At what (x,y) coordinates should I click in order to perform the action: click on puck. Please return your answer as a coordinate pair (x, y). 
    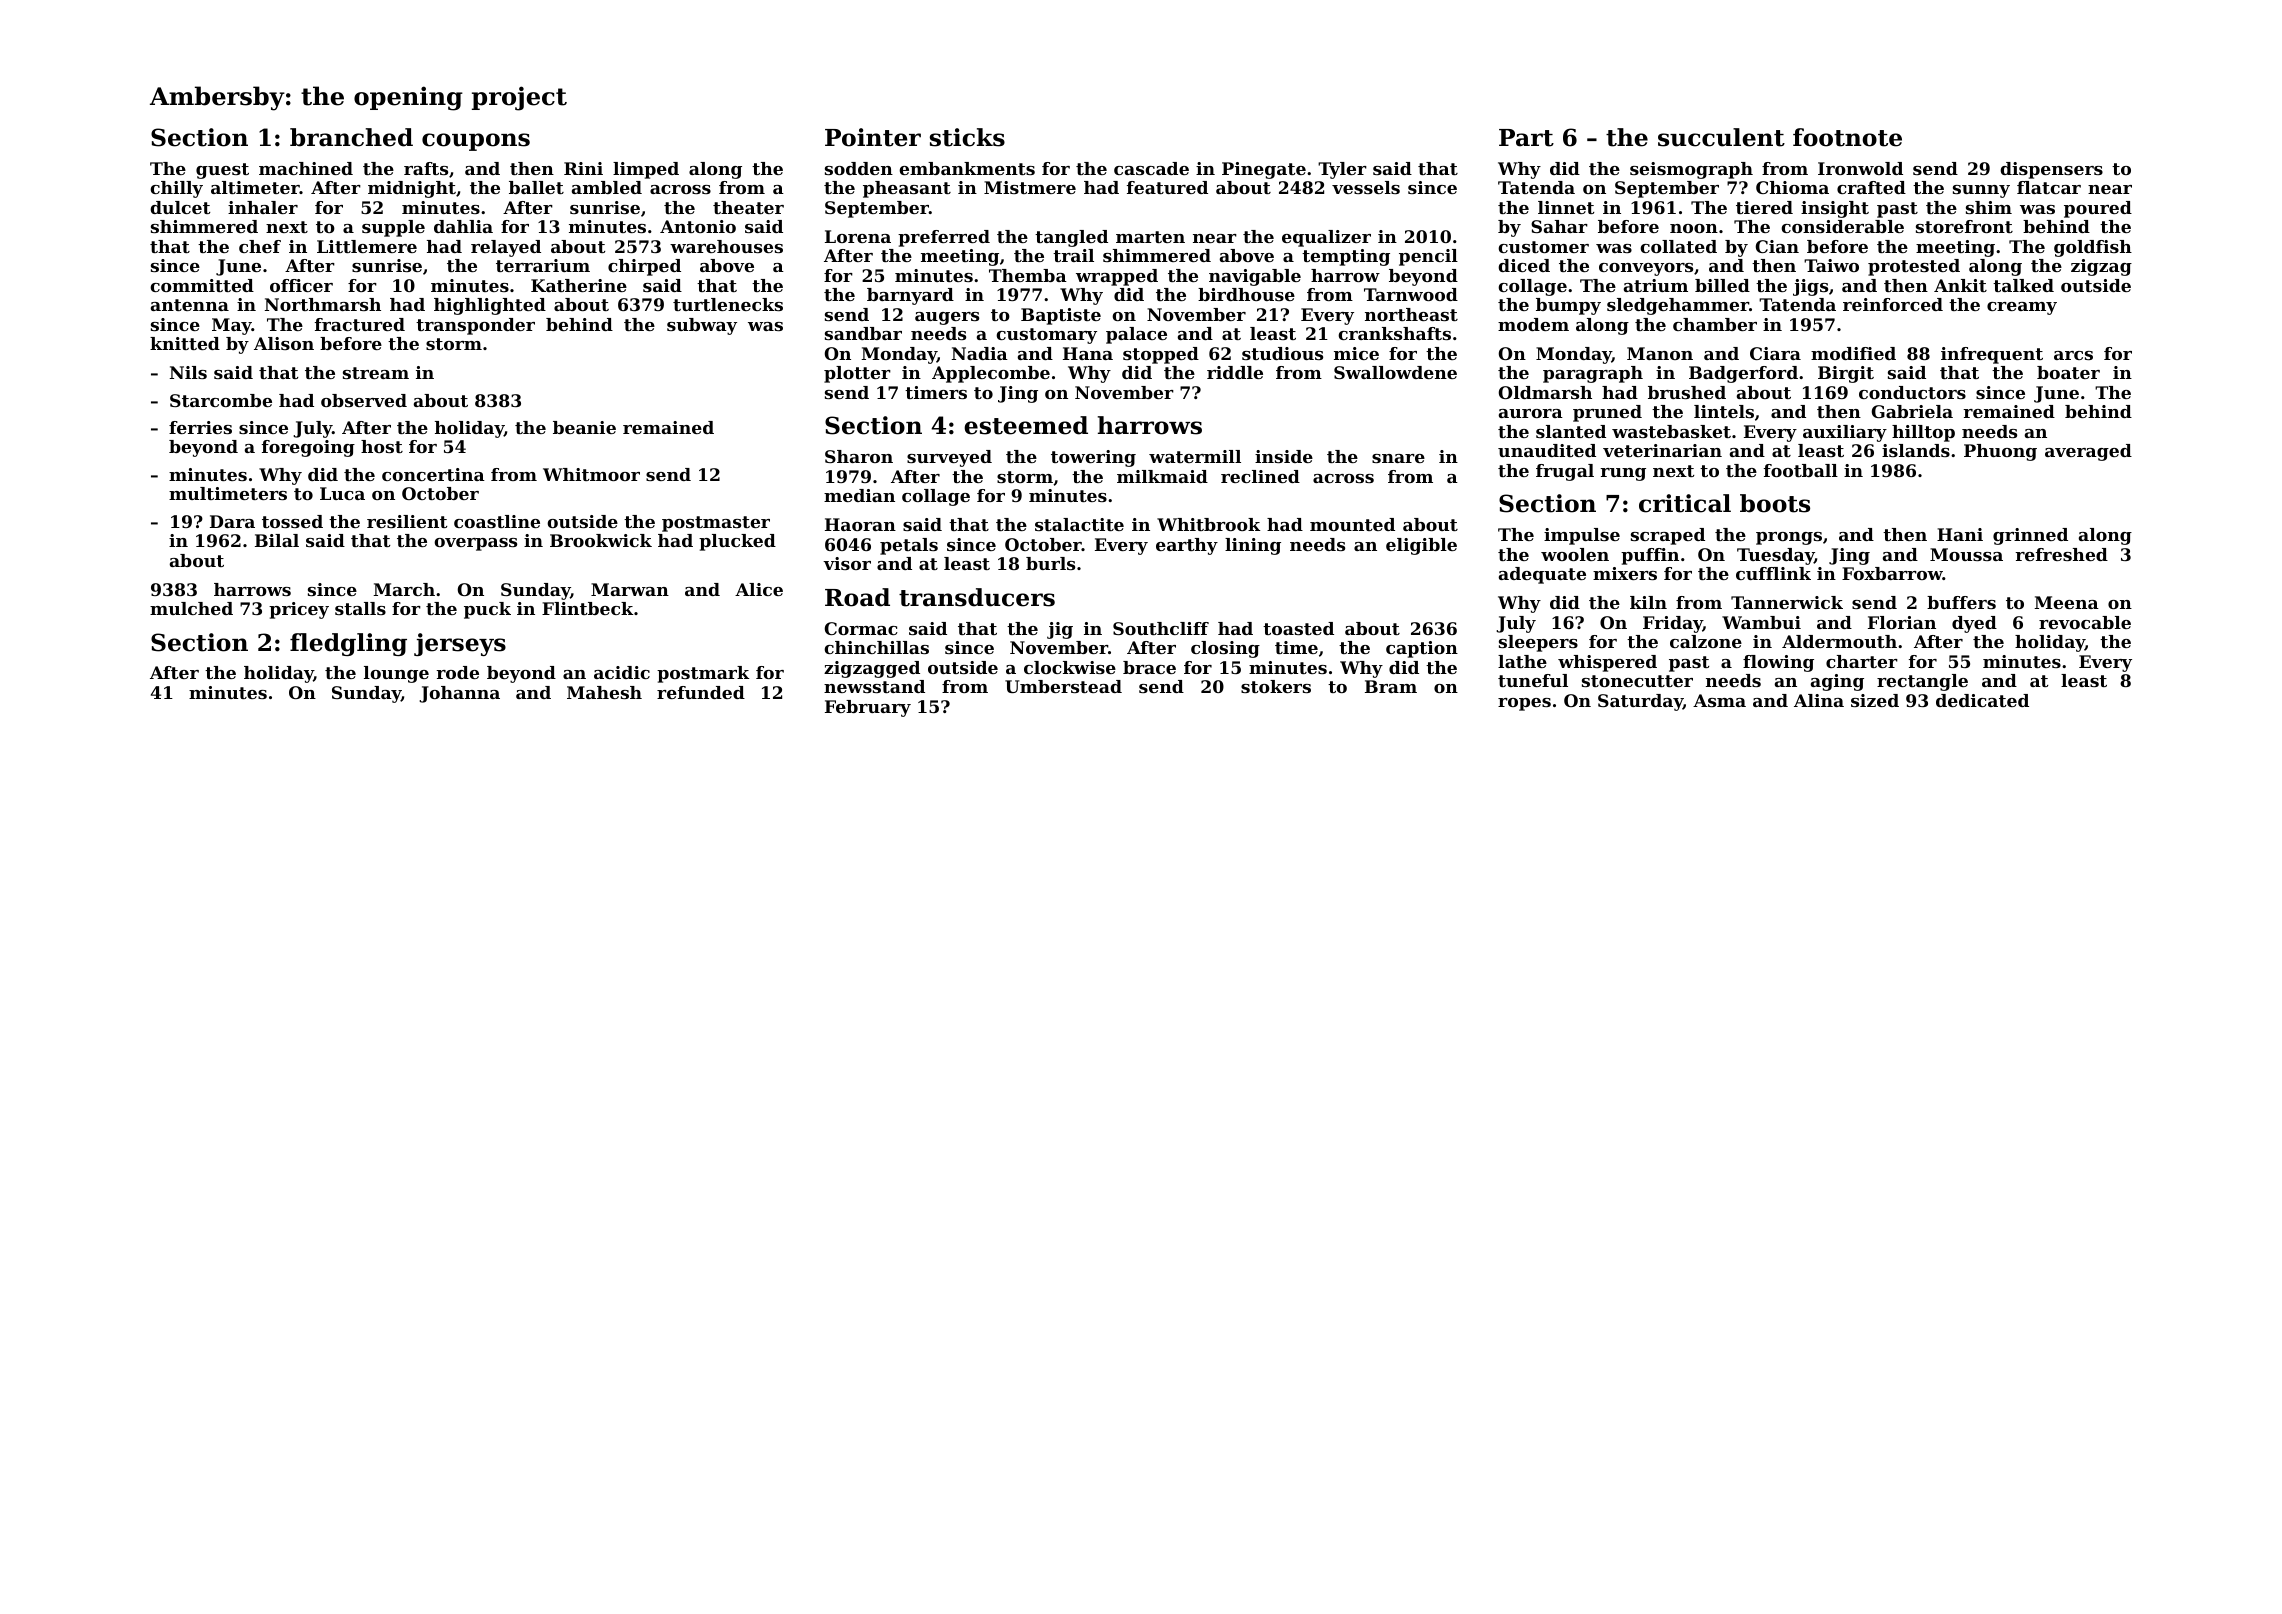
    Looking at the image, I should click on (487, 610).
